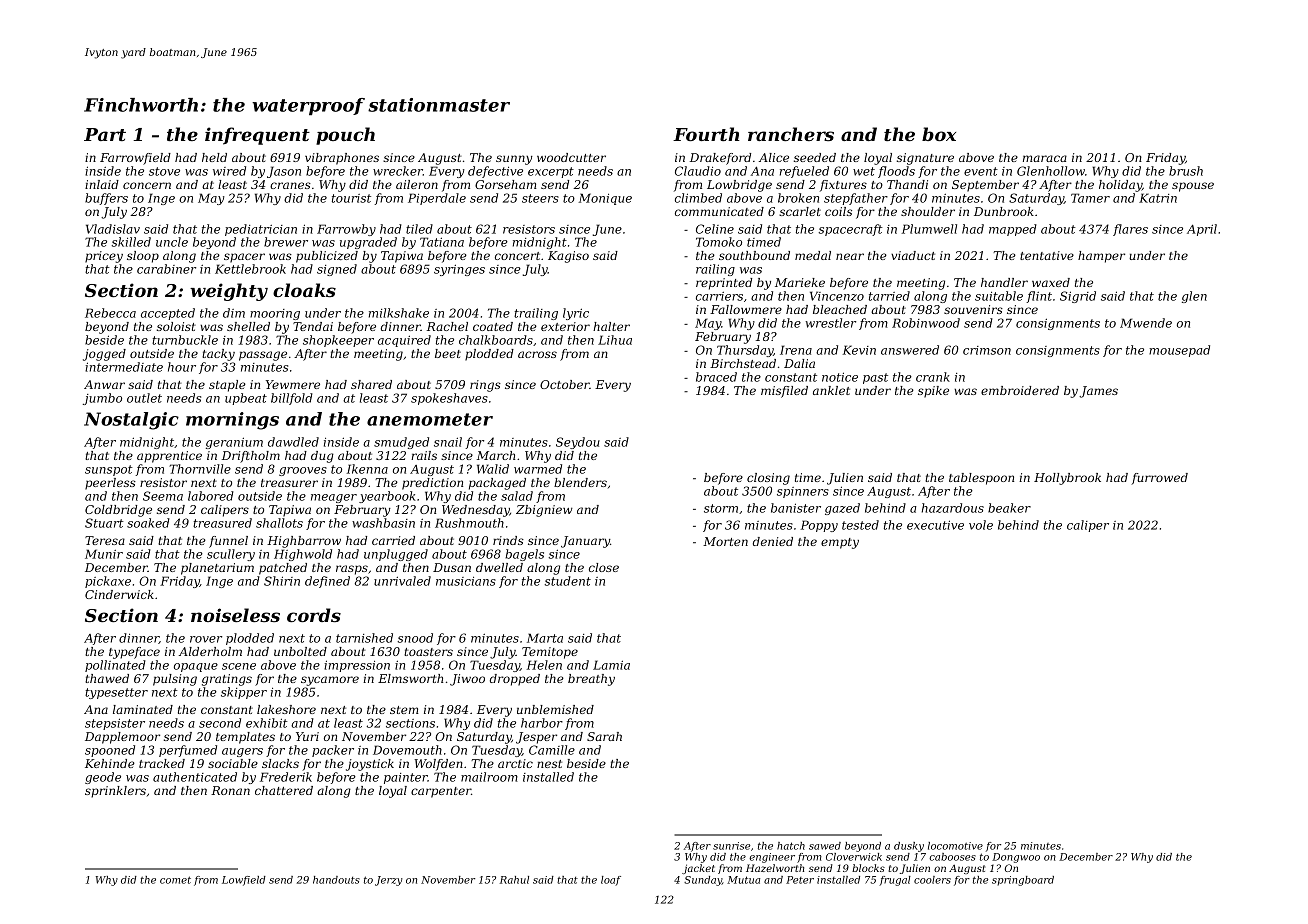 This image has width=1308, height=924. What do you see at coordinates (939, 134) in the image?
I see `box` at bounding box center [939, 134].
